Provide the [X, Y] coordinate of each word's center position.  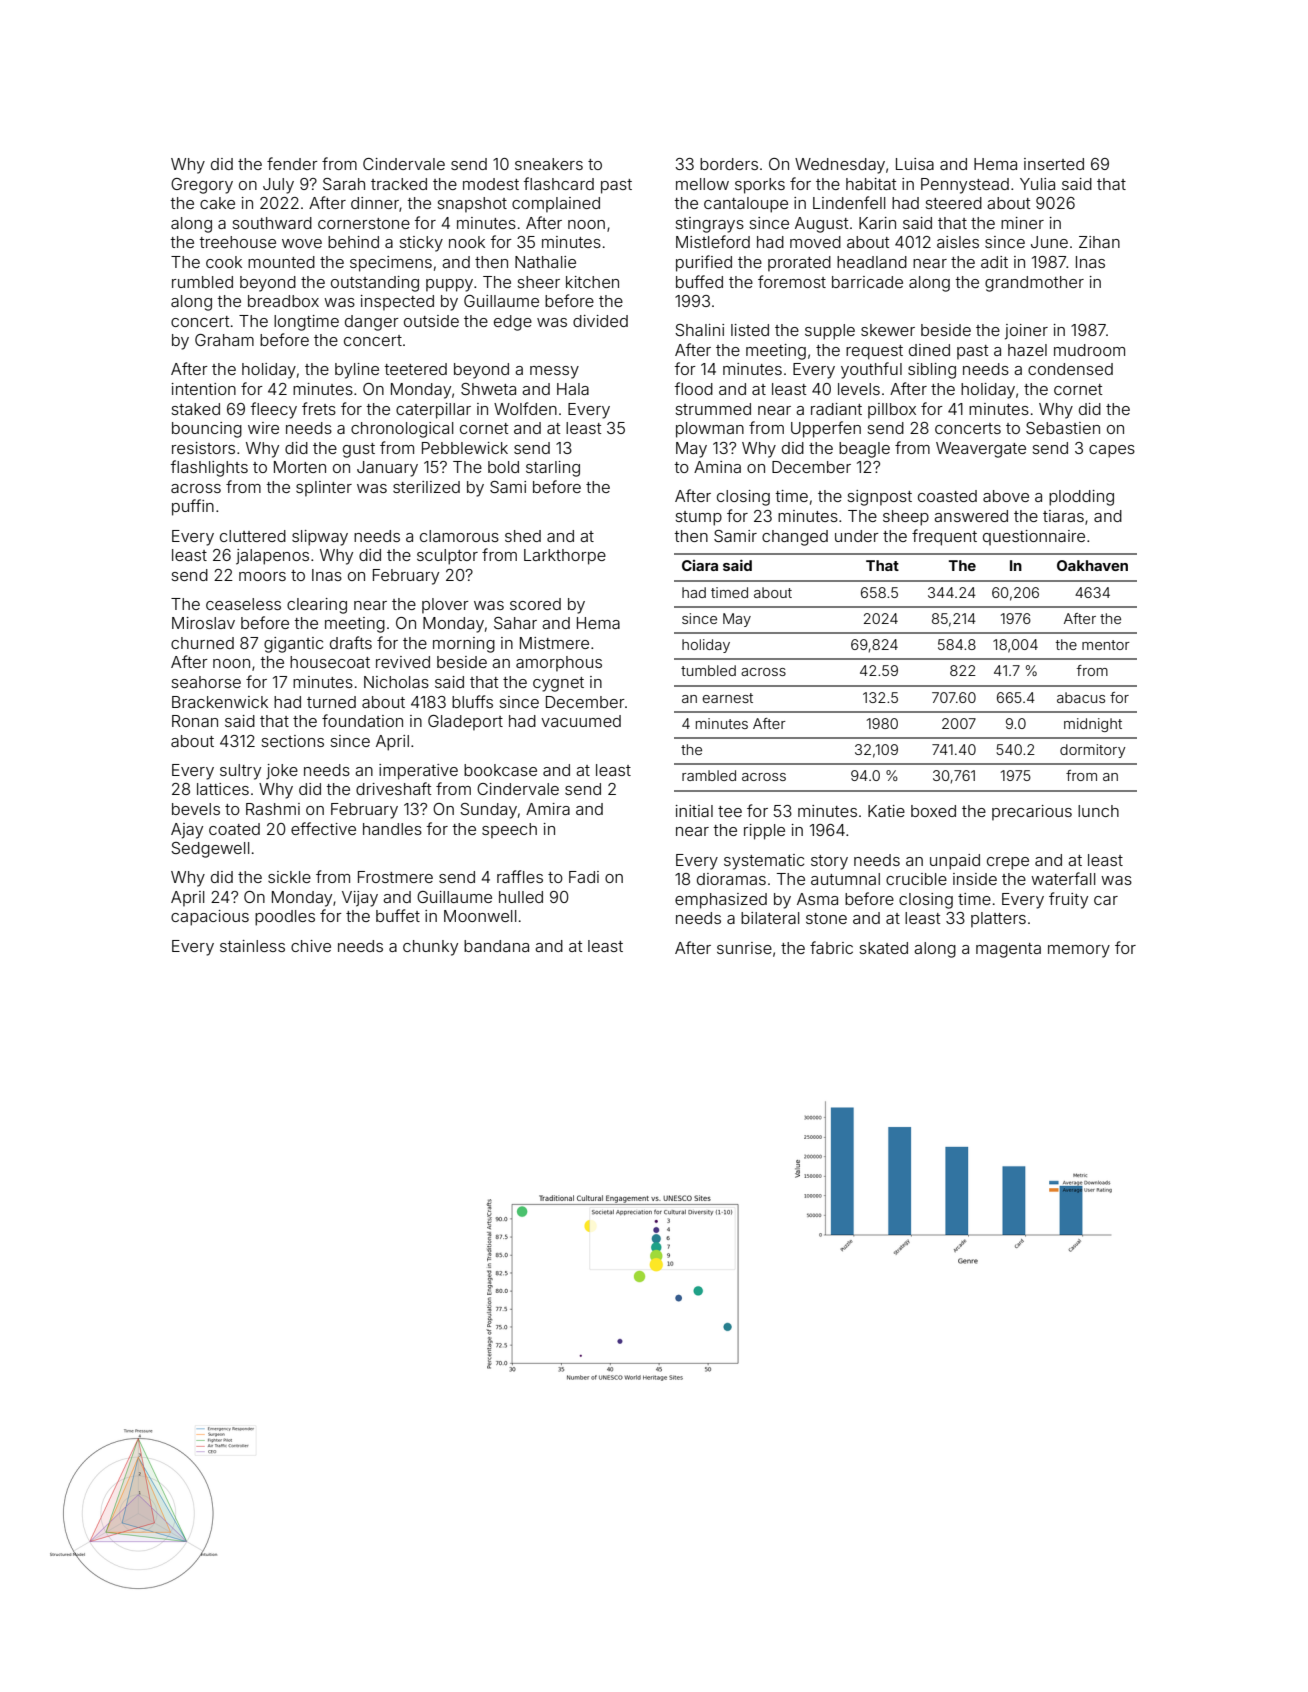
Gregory [202, 186]
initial [694, 811]
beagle [864, 450]
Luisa [915, 164]
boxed [933, 811]
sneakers [549, 164]
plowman [710, 430]
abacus [1081, 697]
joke [282, 772]
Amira [548, 809]
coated [234, 829]
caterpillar [433, 411]
